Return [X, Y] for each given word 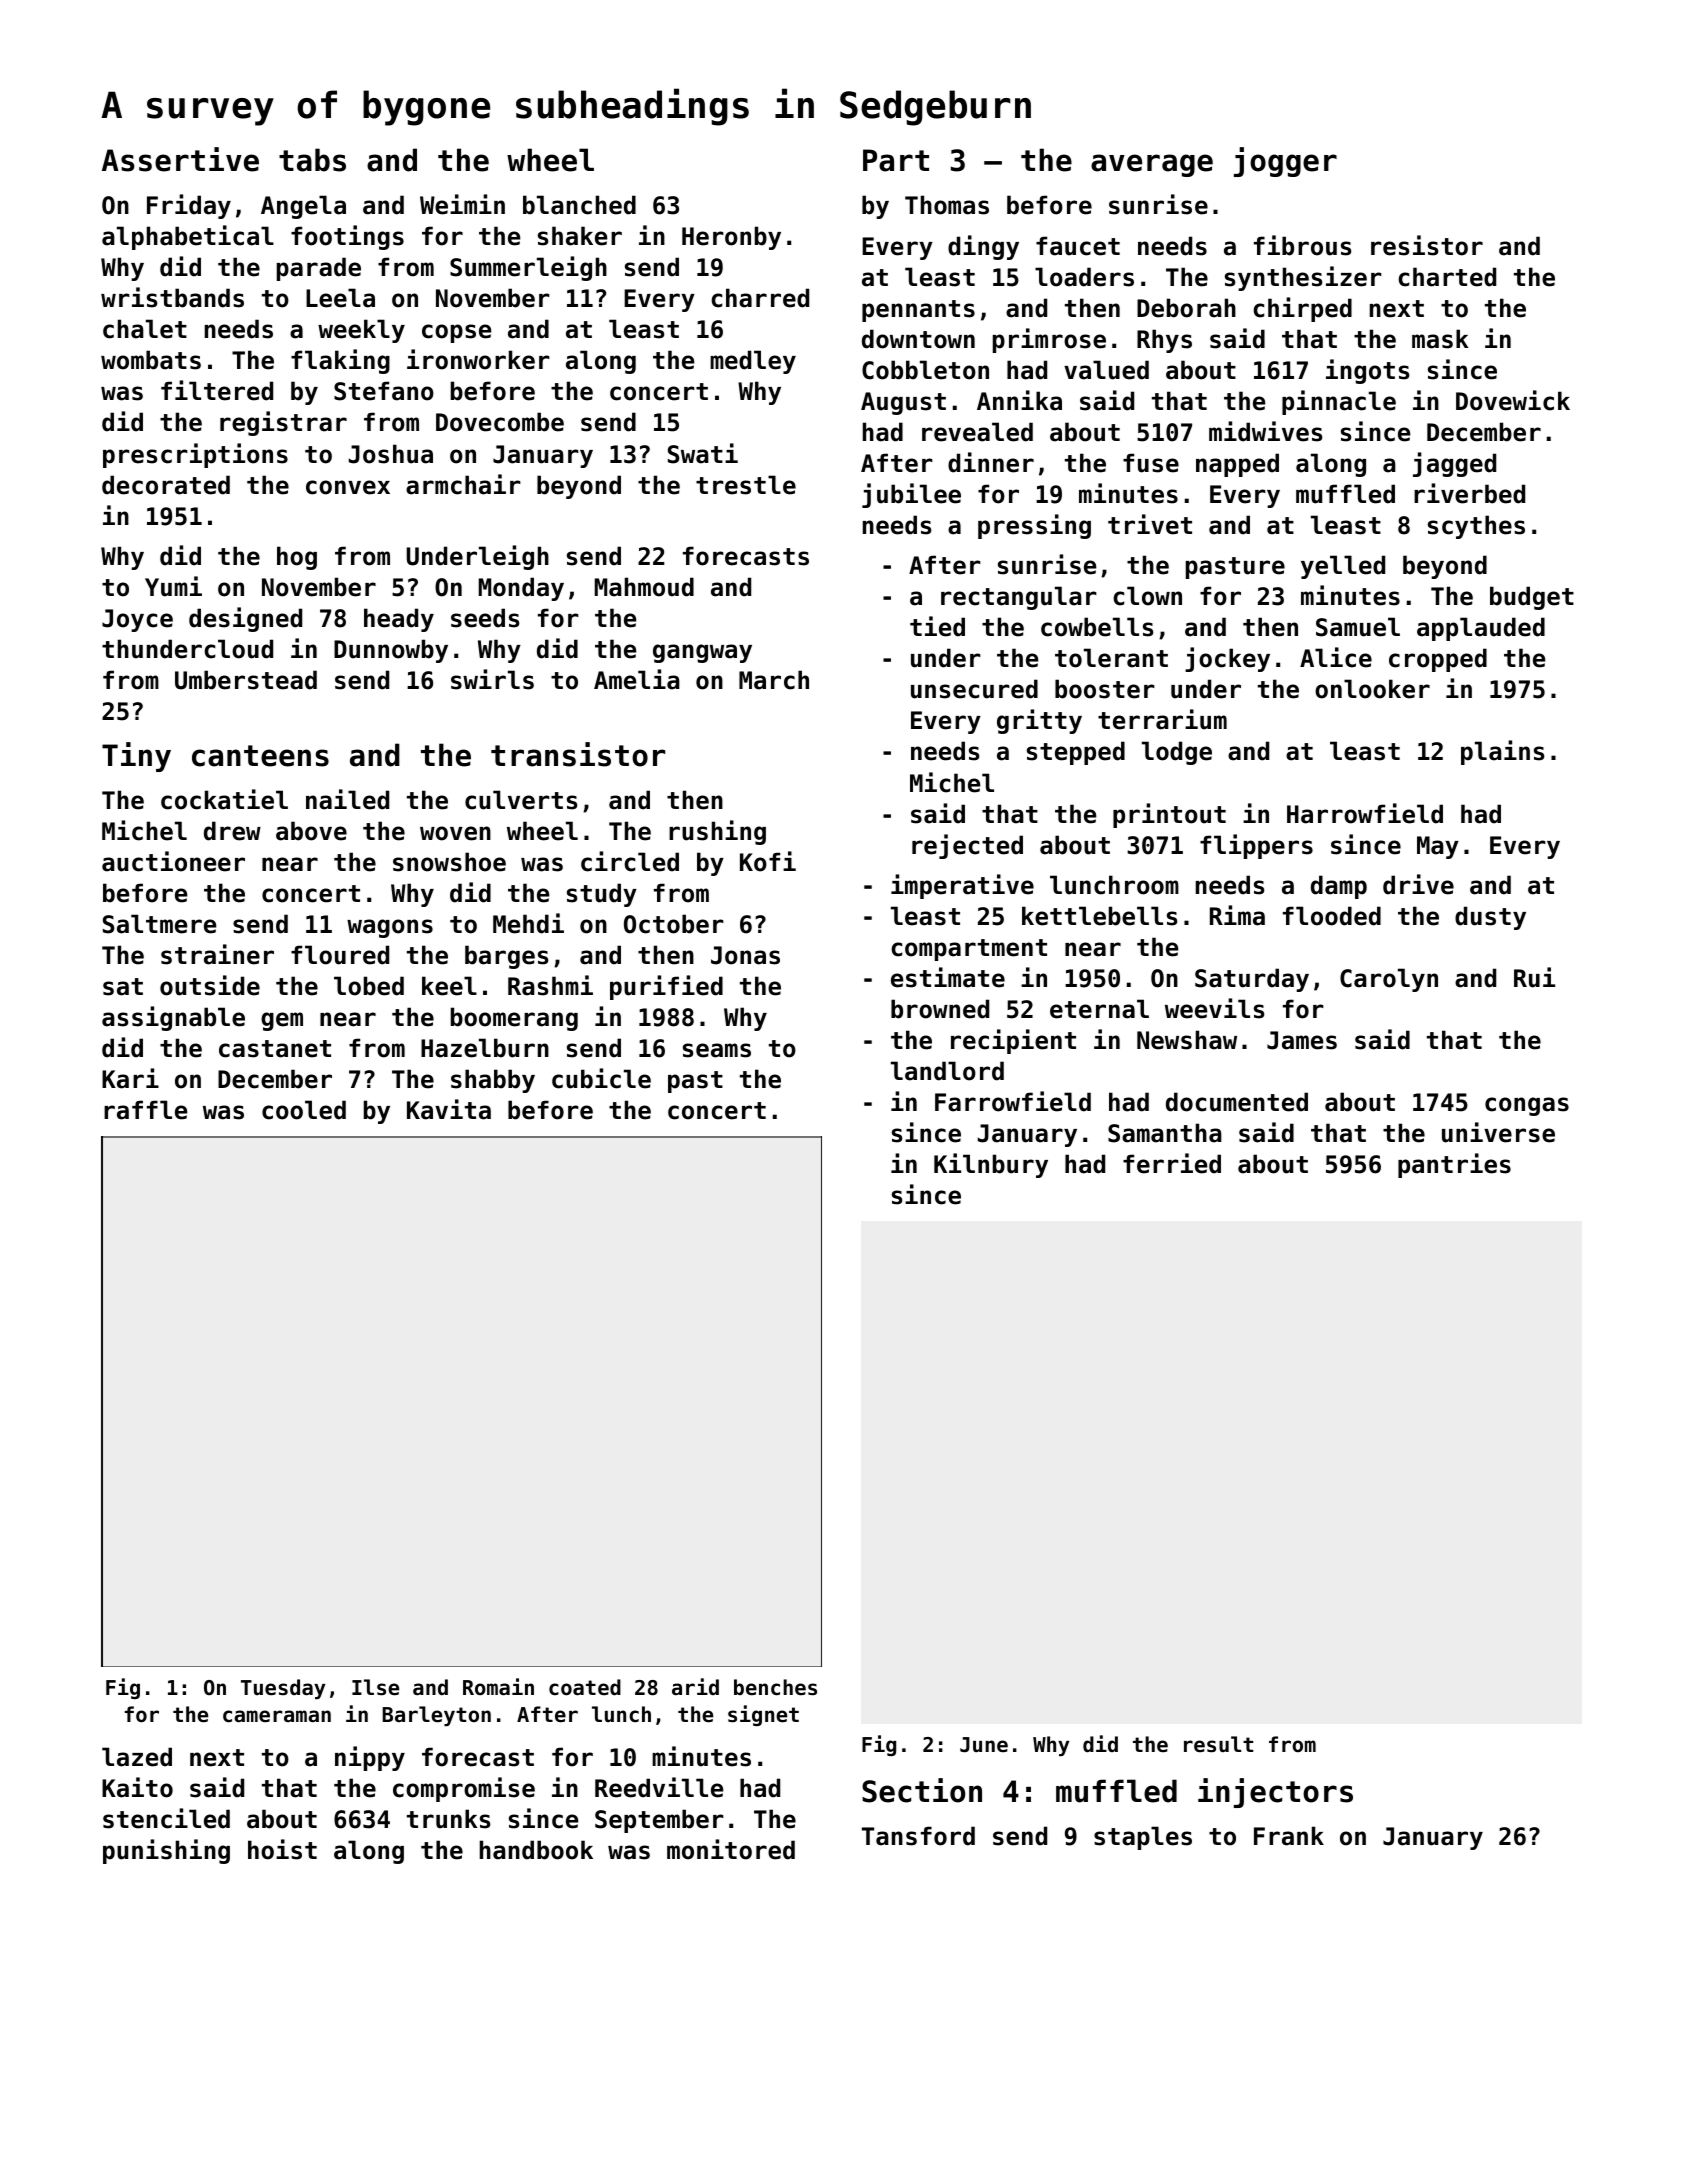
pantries [1454, 1165]
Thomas [947, 205]
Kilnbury [991, 1165]
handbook [536, 1850]
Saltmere [159, 924]
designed [245, 619]
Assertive [180, 159]
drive [1418, 884]
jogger [1285, 162]
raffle [145, 1110]
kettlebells [1100, 916]
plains [1503, 752]
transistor [578, 754]
